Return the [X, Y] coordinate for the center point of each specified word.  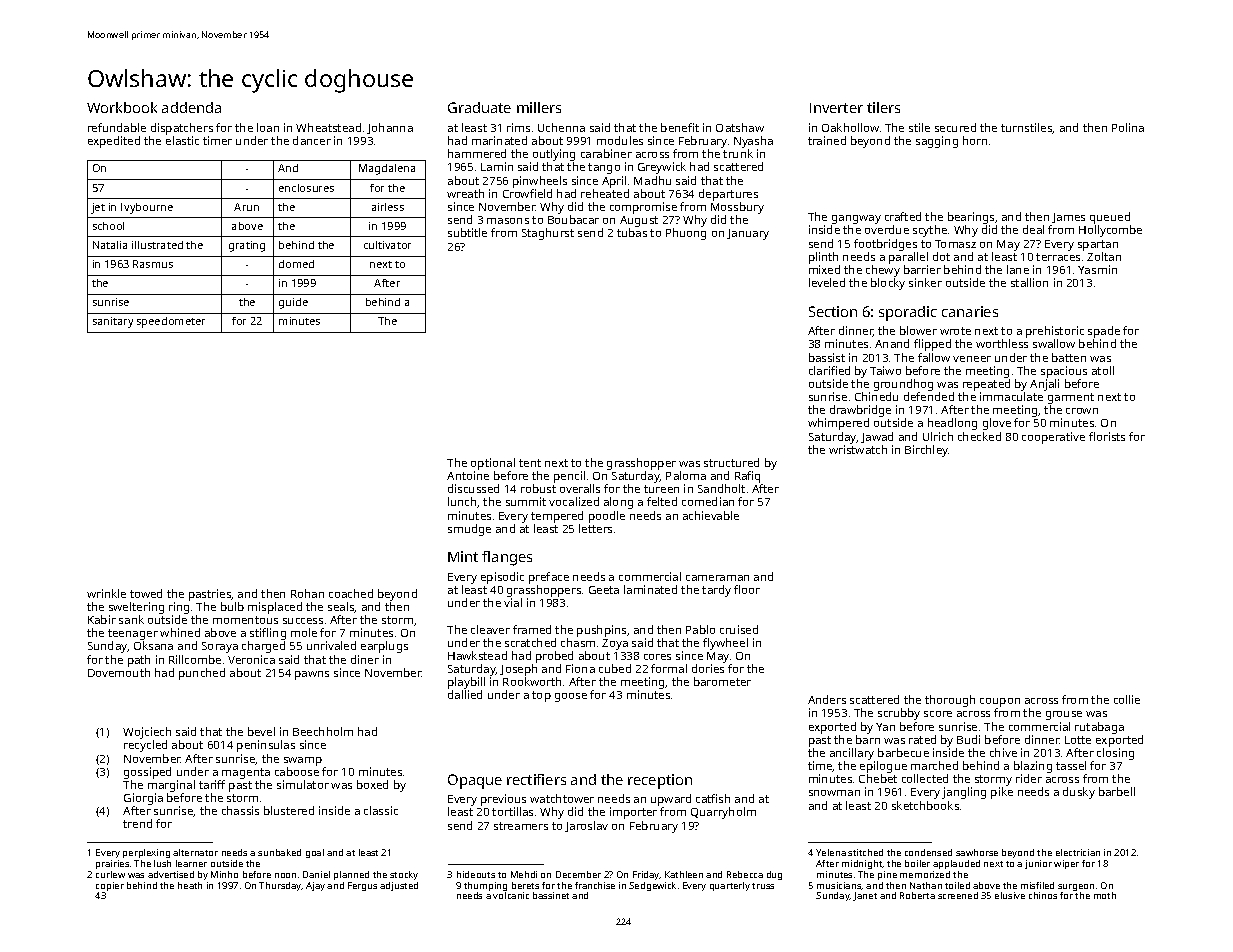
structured [731, 462]
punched [202, 674]
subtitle [467, 232]
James [1068, 218]
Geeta [604, 590]
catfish [713, 798]
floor [747, 589]
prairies [112, 864]
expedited [114, 142]
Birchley [926, 451]
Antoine [468, 475]
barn [868, 739]
